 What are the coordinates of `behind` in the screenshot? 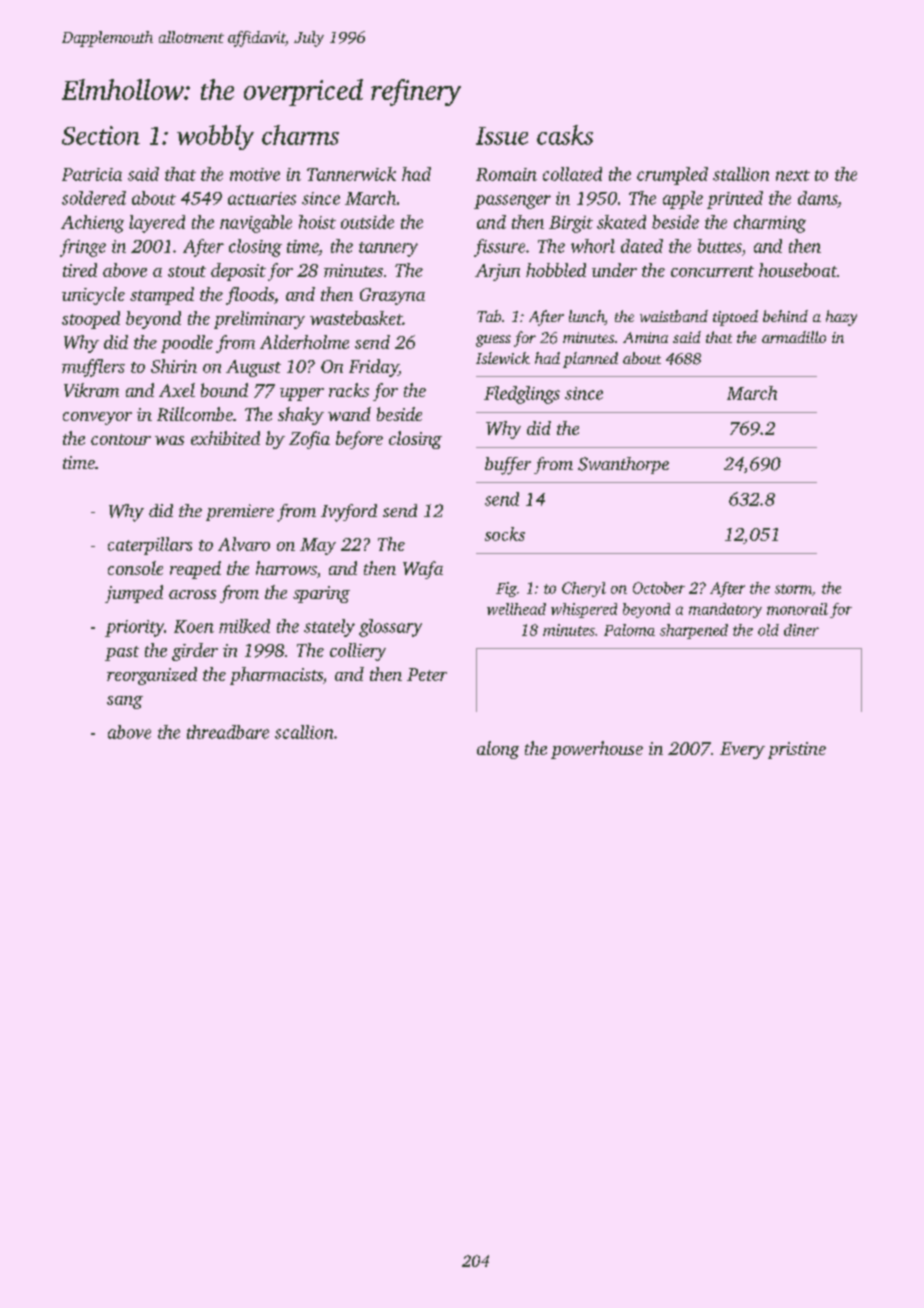 It's located at (785, 316).
